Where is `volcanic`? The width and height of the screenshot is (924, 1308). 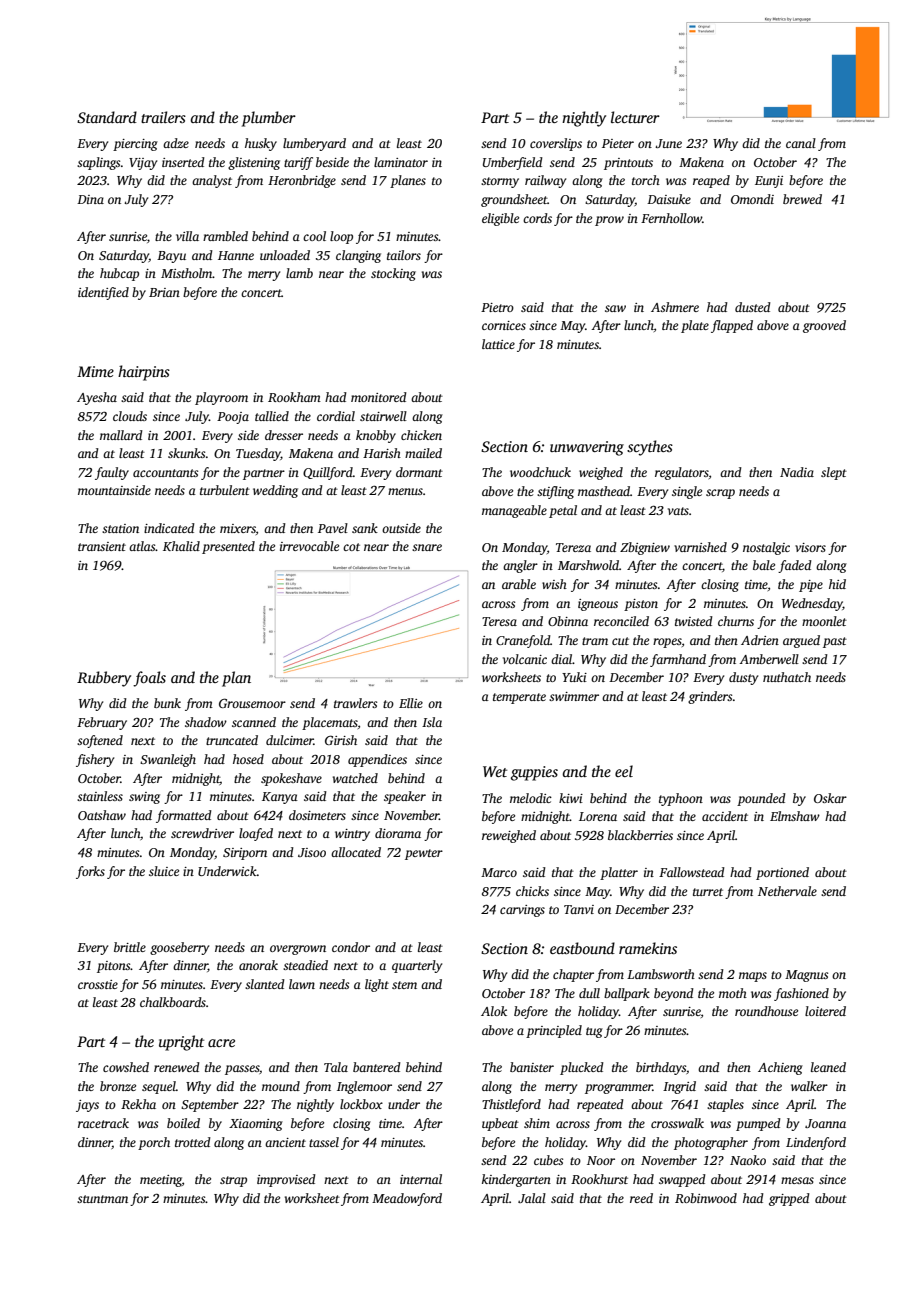 volcanic is located at coordinates (525, 659).
